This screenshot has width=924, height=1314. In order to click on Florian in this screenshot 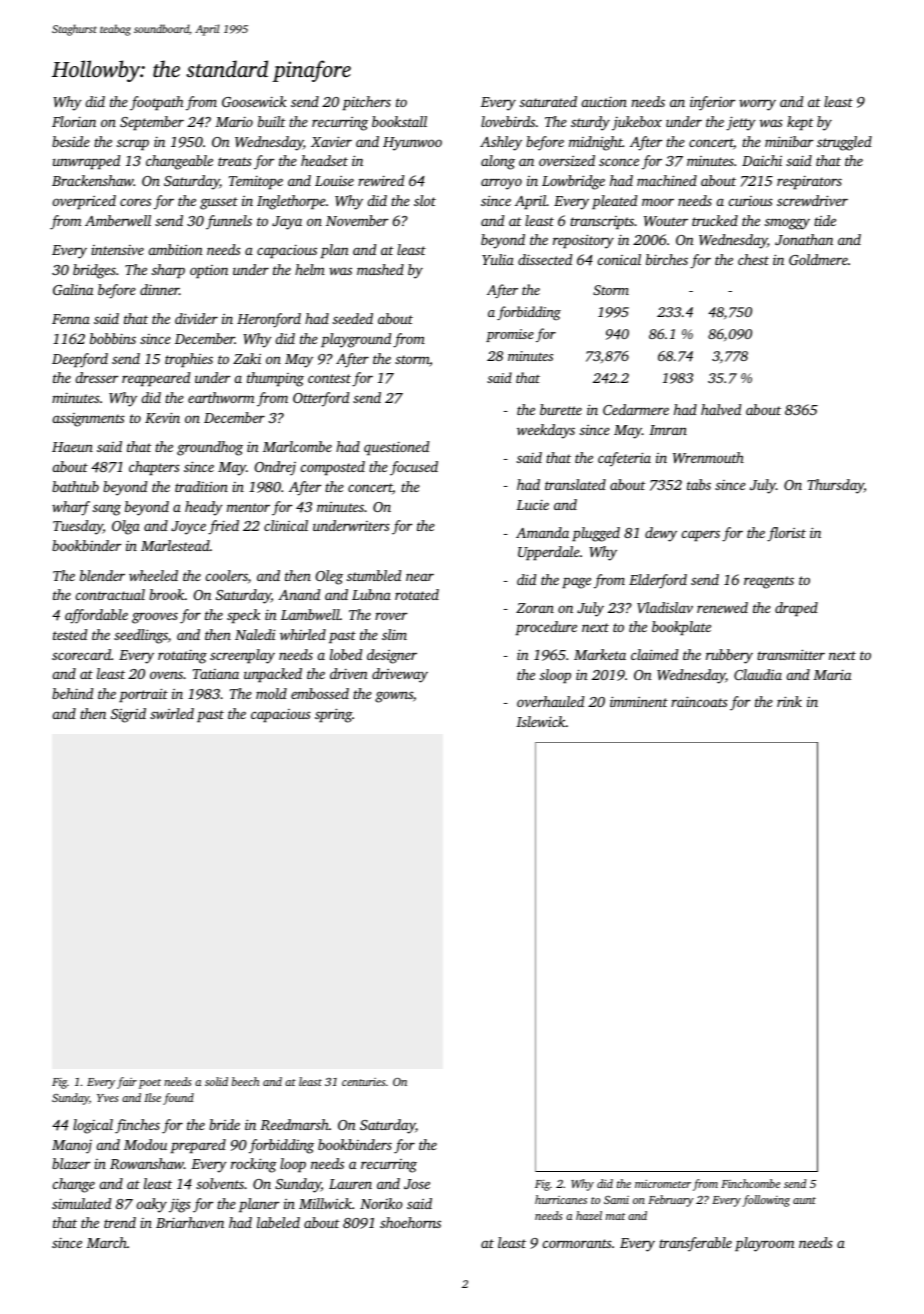, I will do `click(74, 121)`.
